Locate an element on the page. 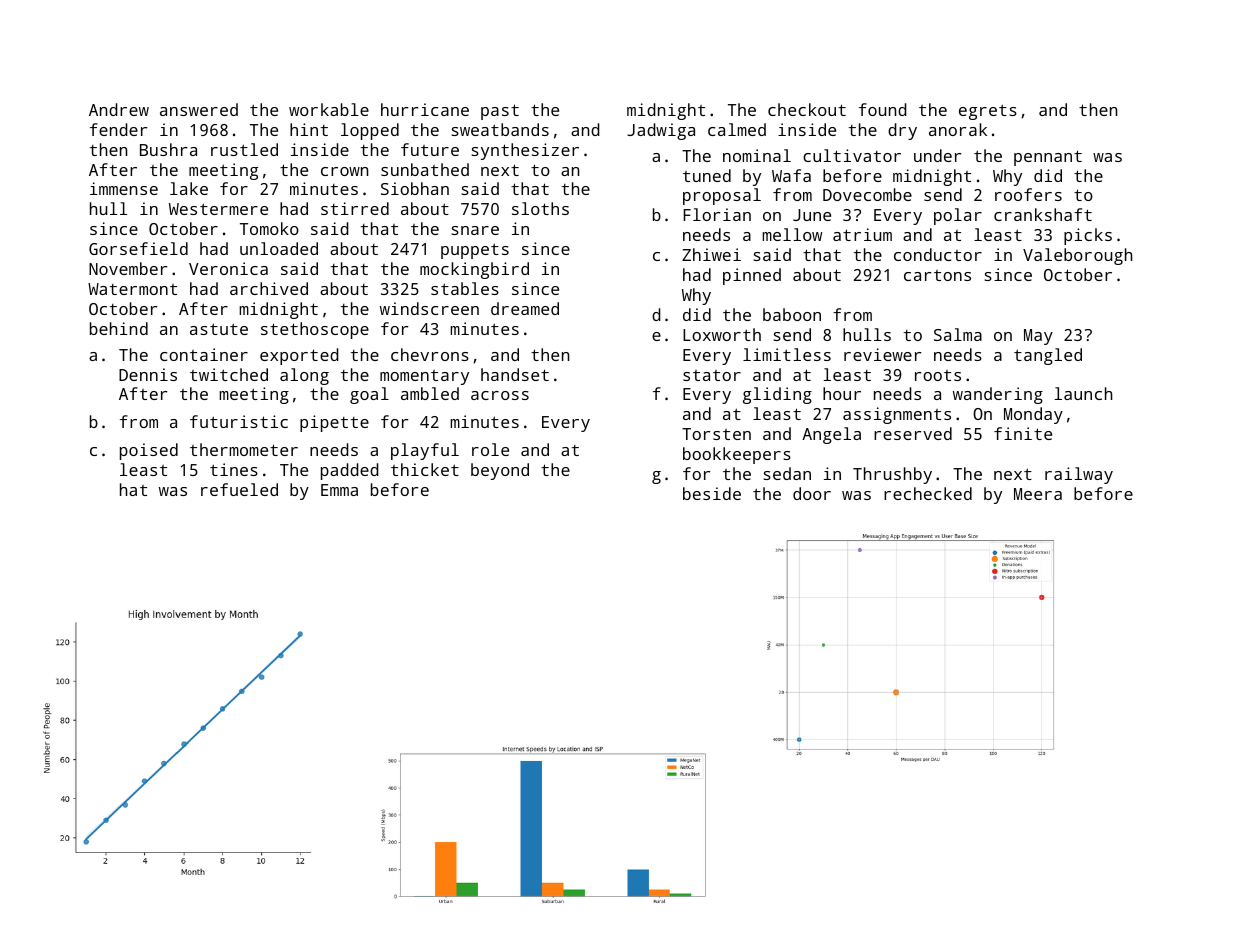  exported is located at coordinates (299, 356).
